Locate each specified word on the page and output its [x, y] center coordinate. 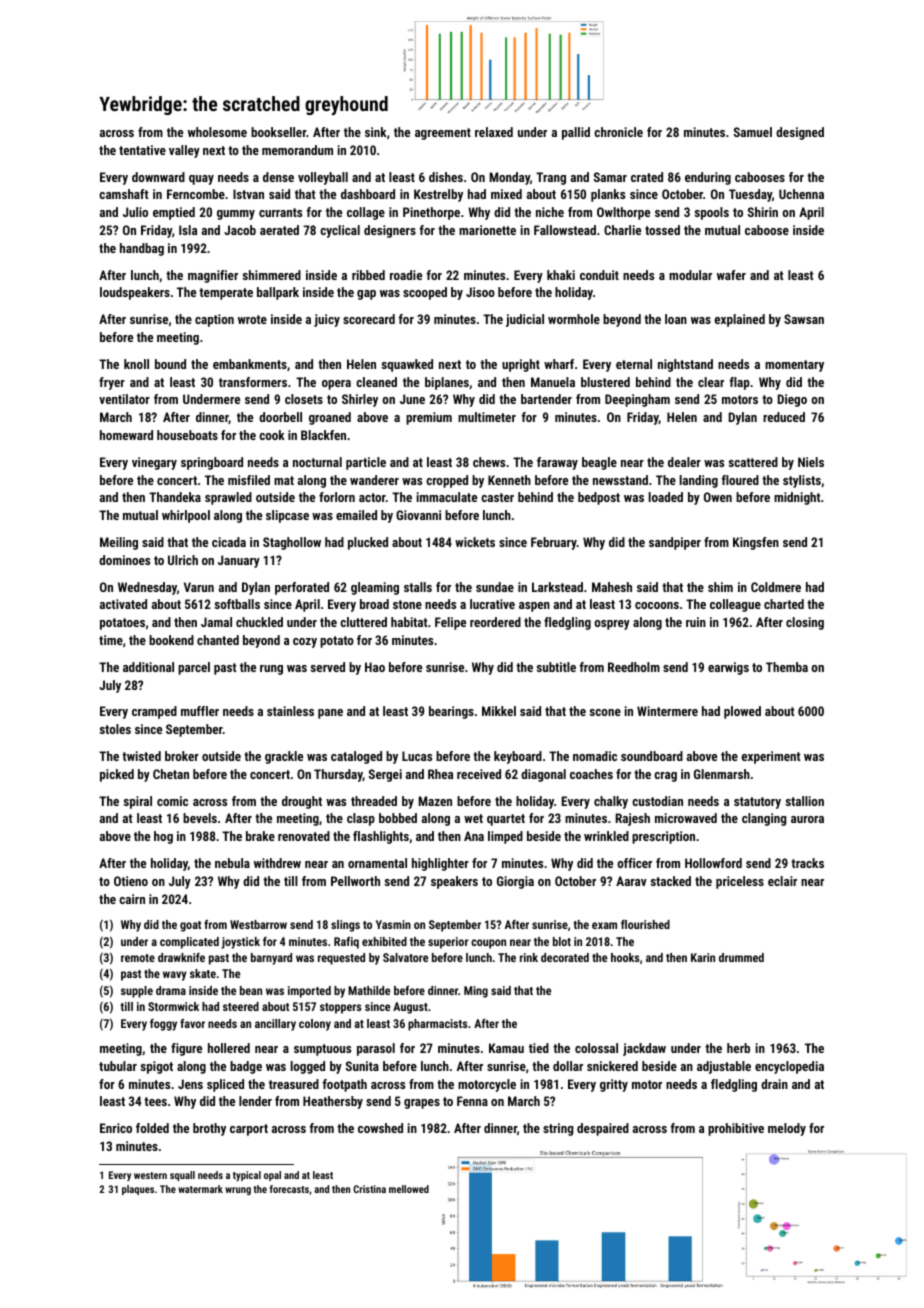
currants [280, 212]
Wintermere [667, 711]
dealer [684, 462]
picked [117, 775]
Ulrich [183, 560]
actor [372, 497]
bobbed [398, 818]
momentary [794, 366]
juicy [327, 320]
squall [182, 1176]
